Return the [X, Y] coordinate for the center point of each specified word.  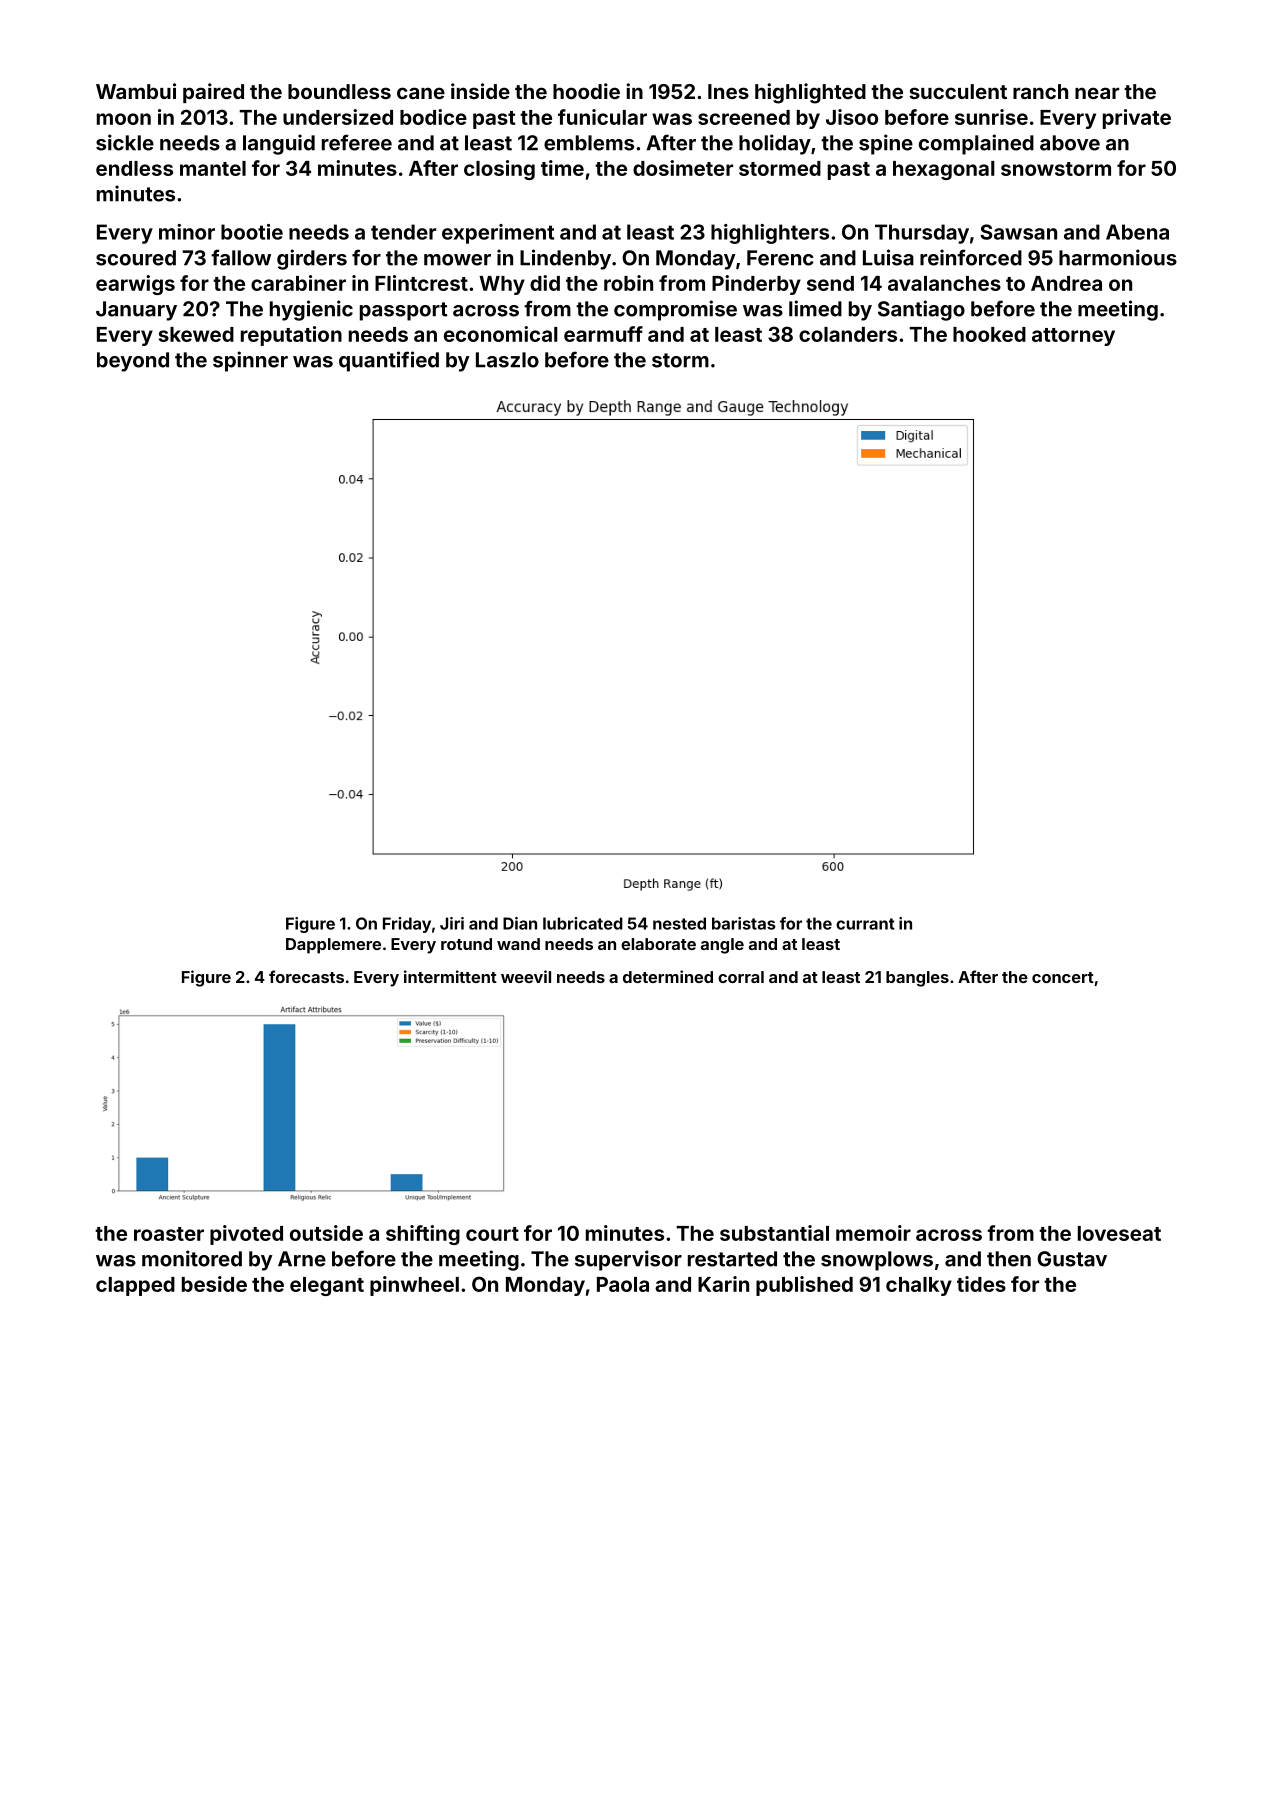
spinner [250, 361]
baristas [744, 923]
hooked [989, 334]
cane [421, 93]
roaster [169, 1234]
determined [668, 976]
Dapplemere [333, 946]
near [1097, 93]
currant [865, 924]
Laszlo [507, 360]
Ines [728, 91]
